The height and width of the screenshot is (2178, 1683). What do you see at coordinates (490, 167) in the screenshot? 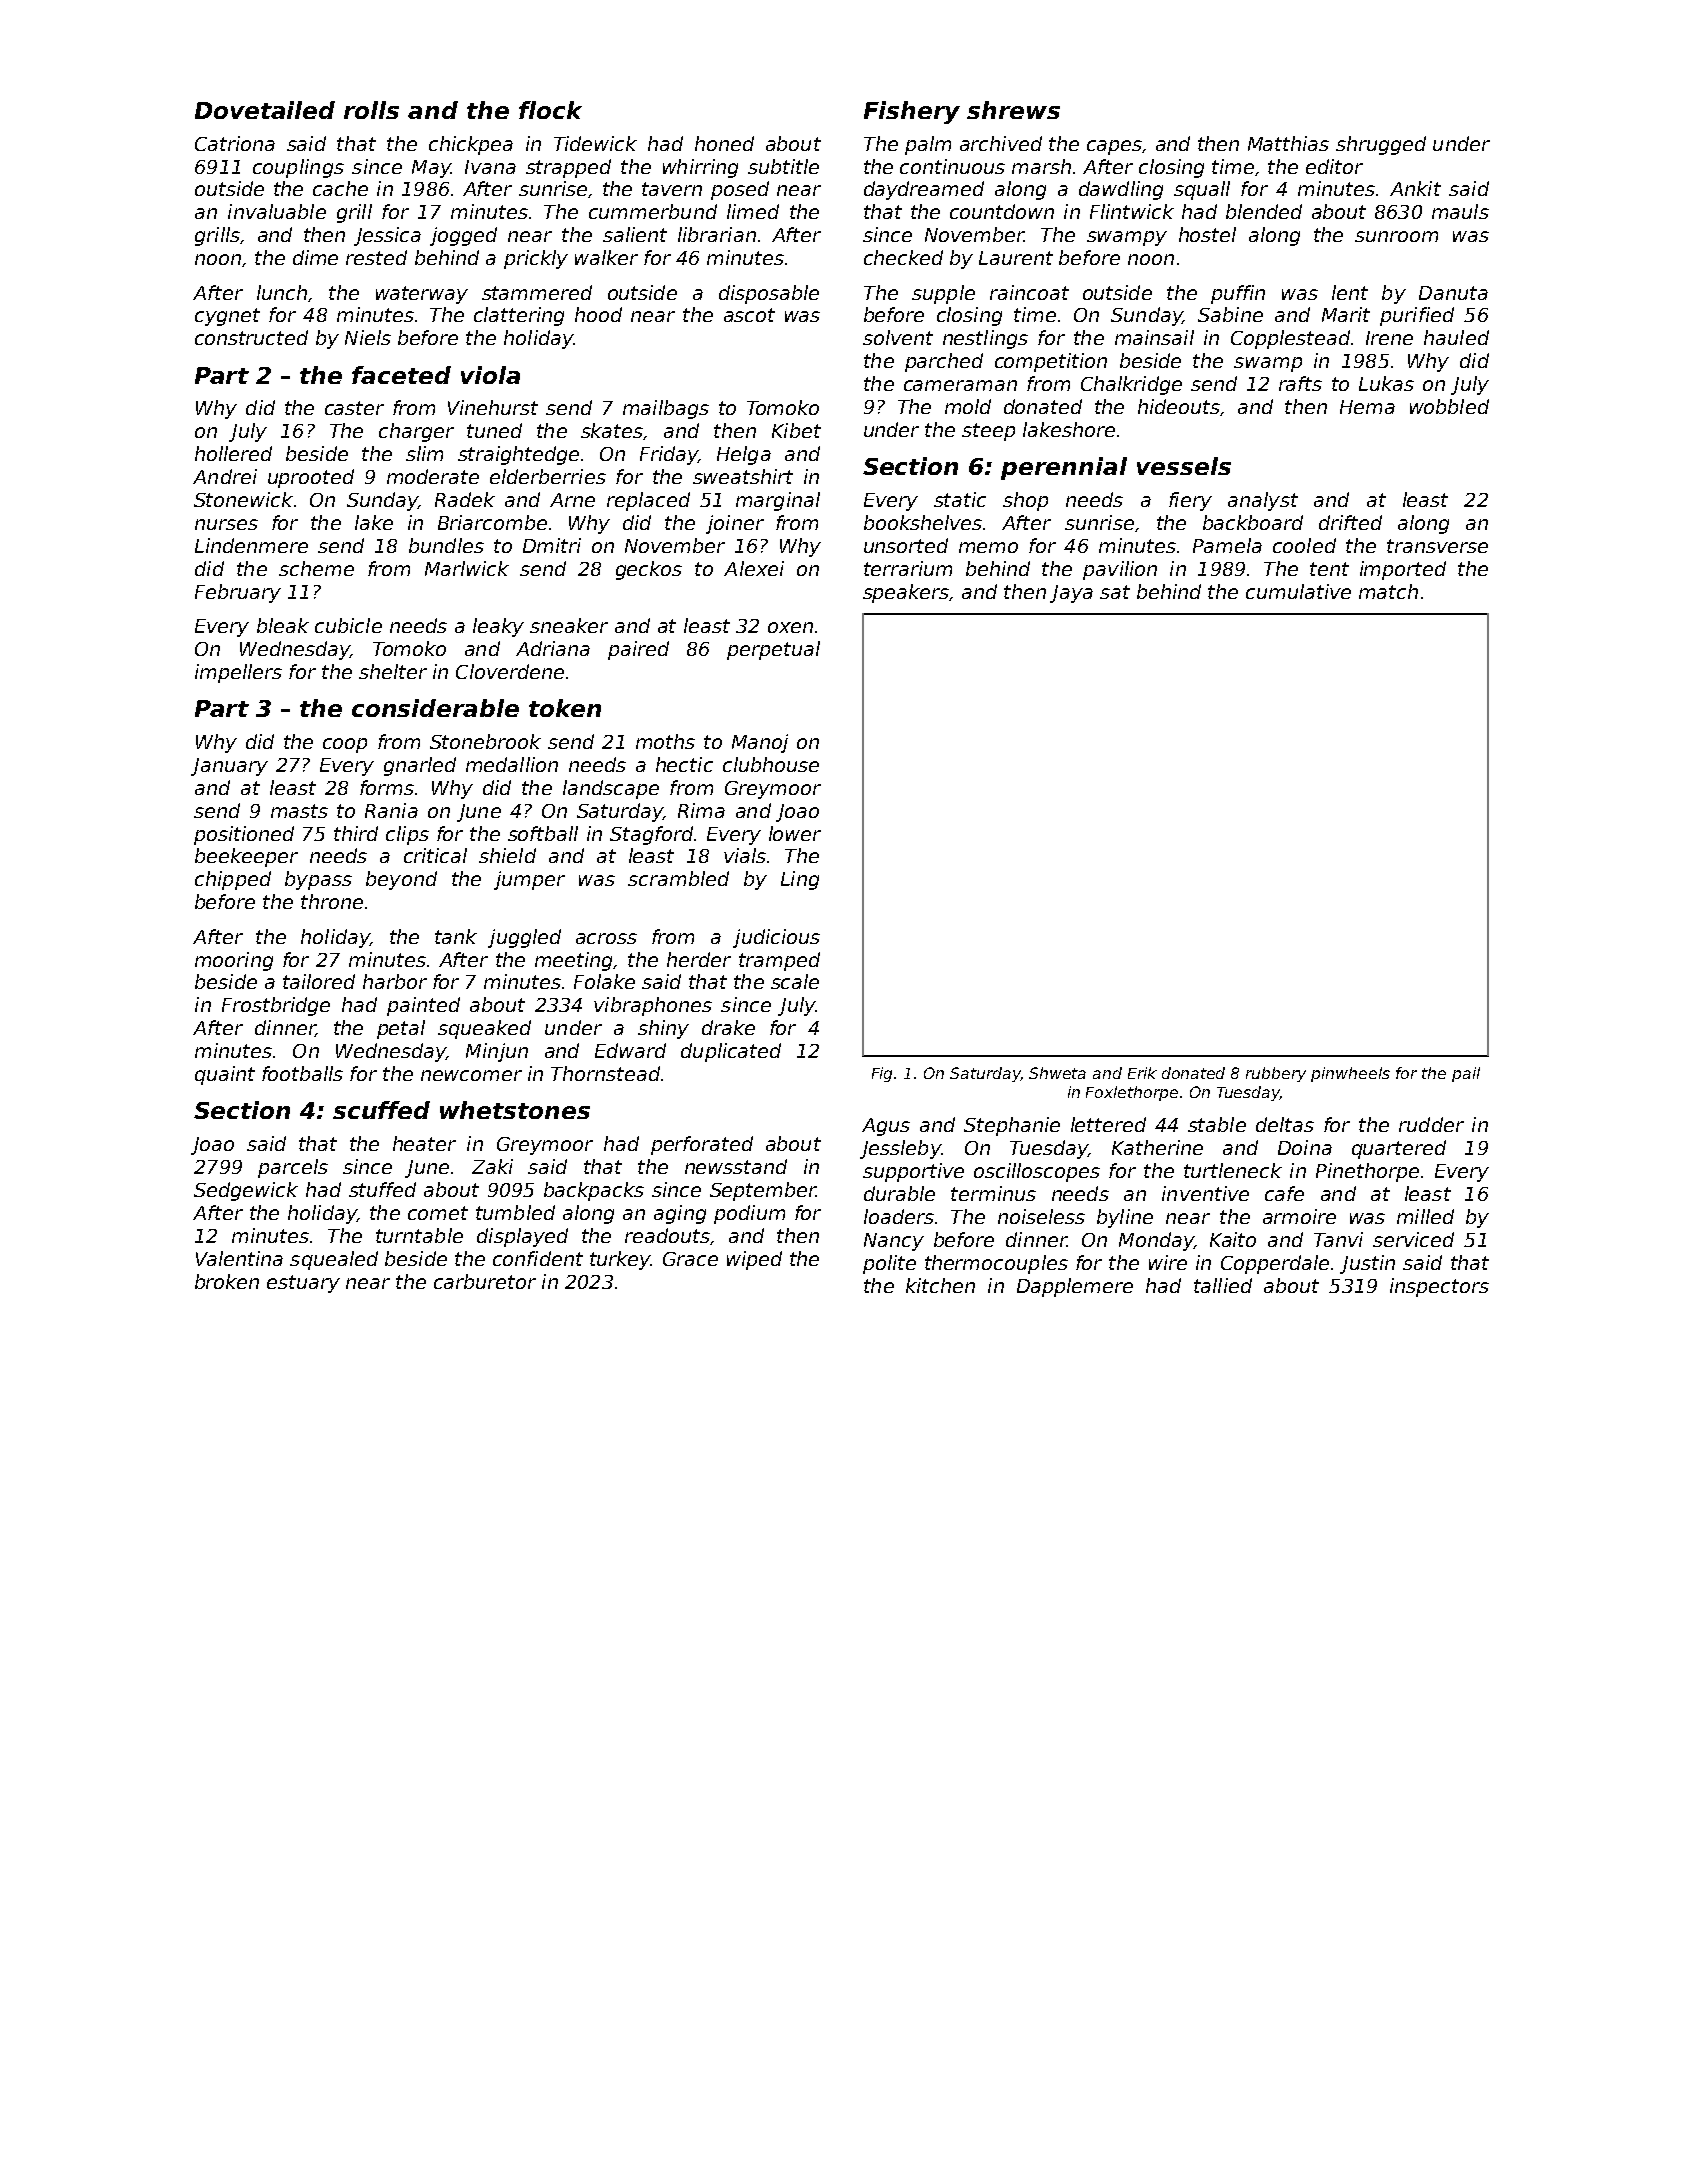
I see `Ivana` at bounding box center [490, 167].
